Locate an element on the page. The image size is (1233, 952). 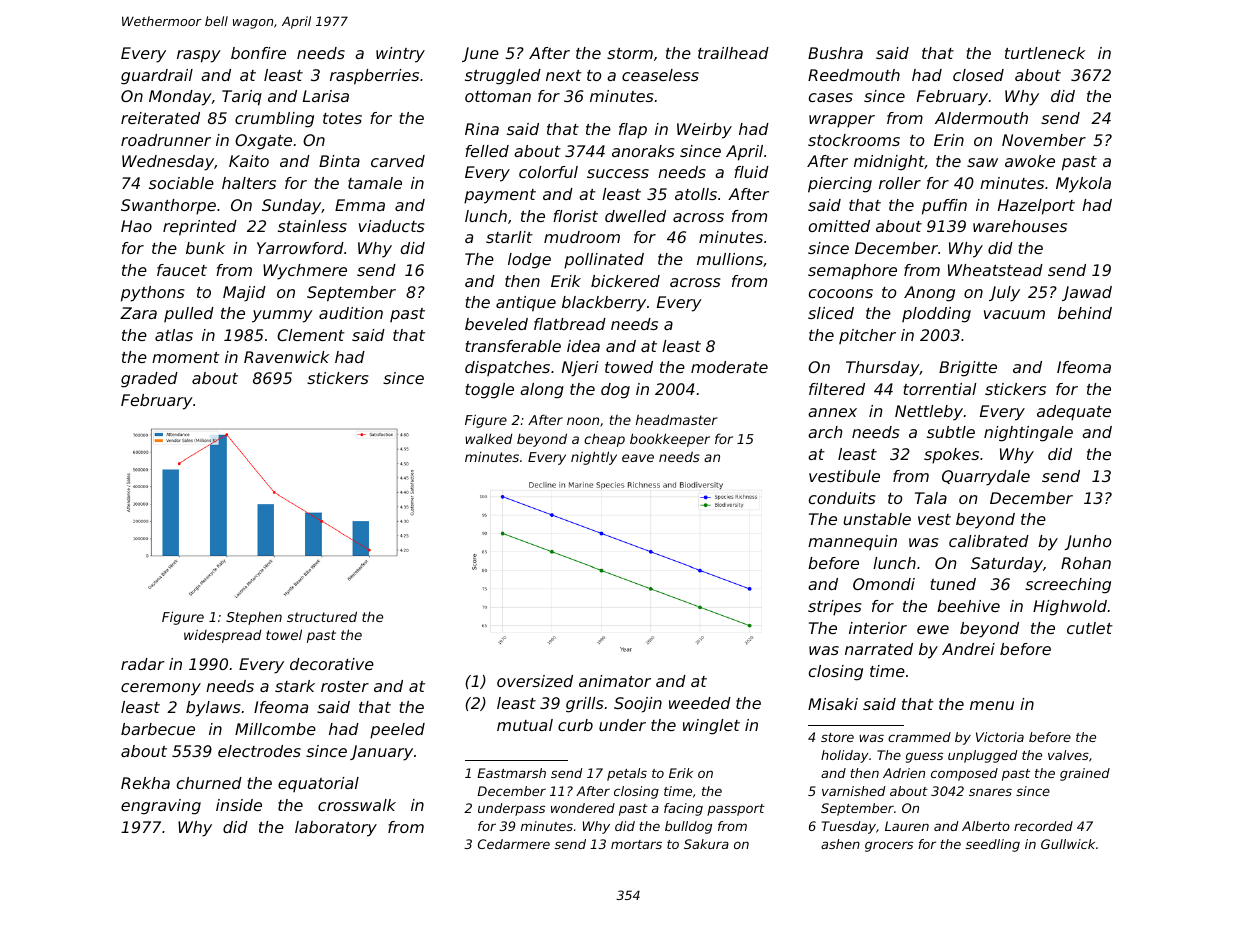
Aldermouth is located at coordinates (981, 118).
